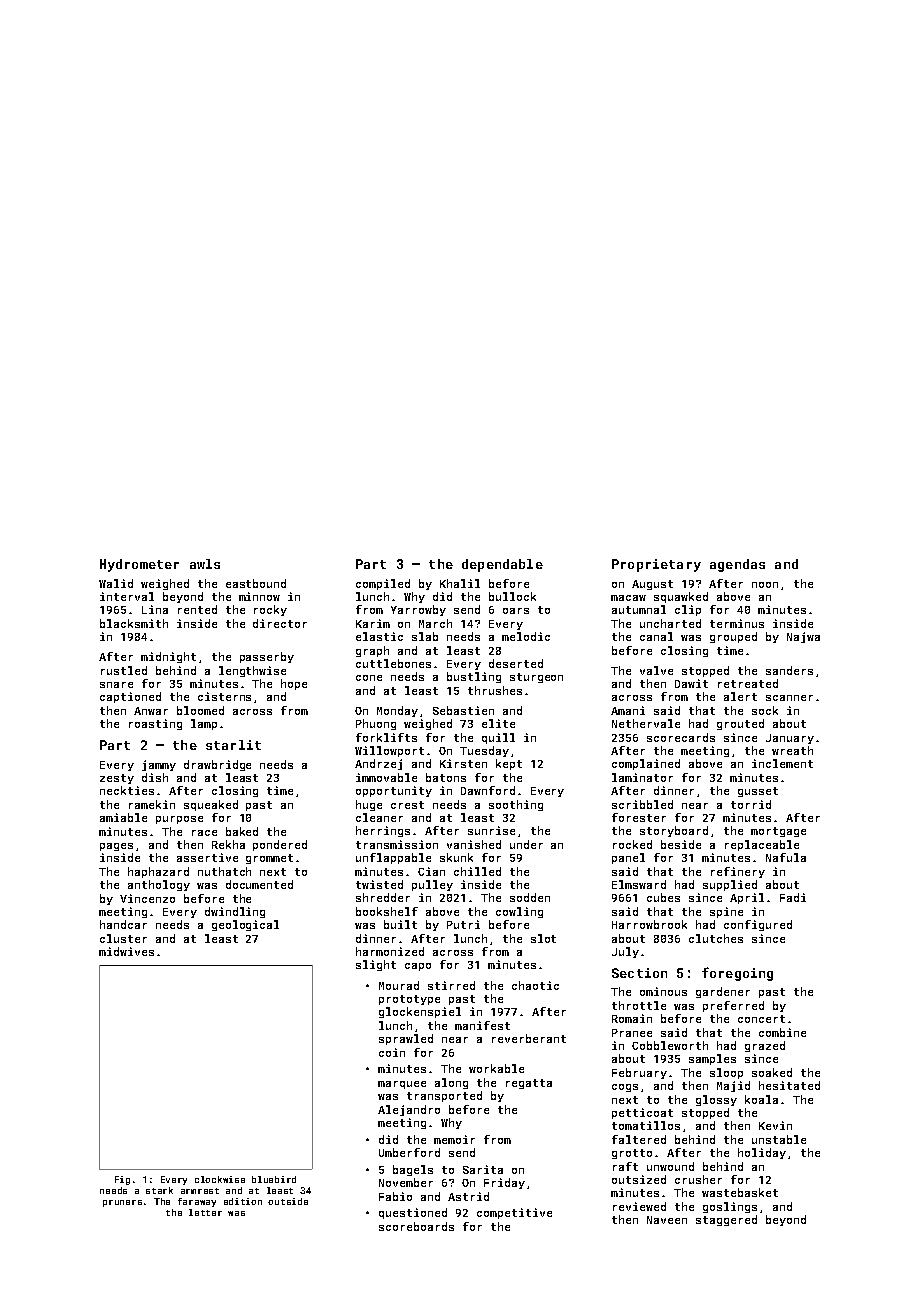 The image size is (924, 1308). Describe the element at coordinates (409, 1110) in the page. I see `Alejandro` at that location.
